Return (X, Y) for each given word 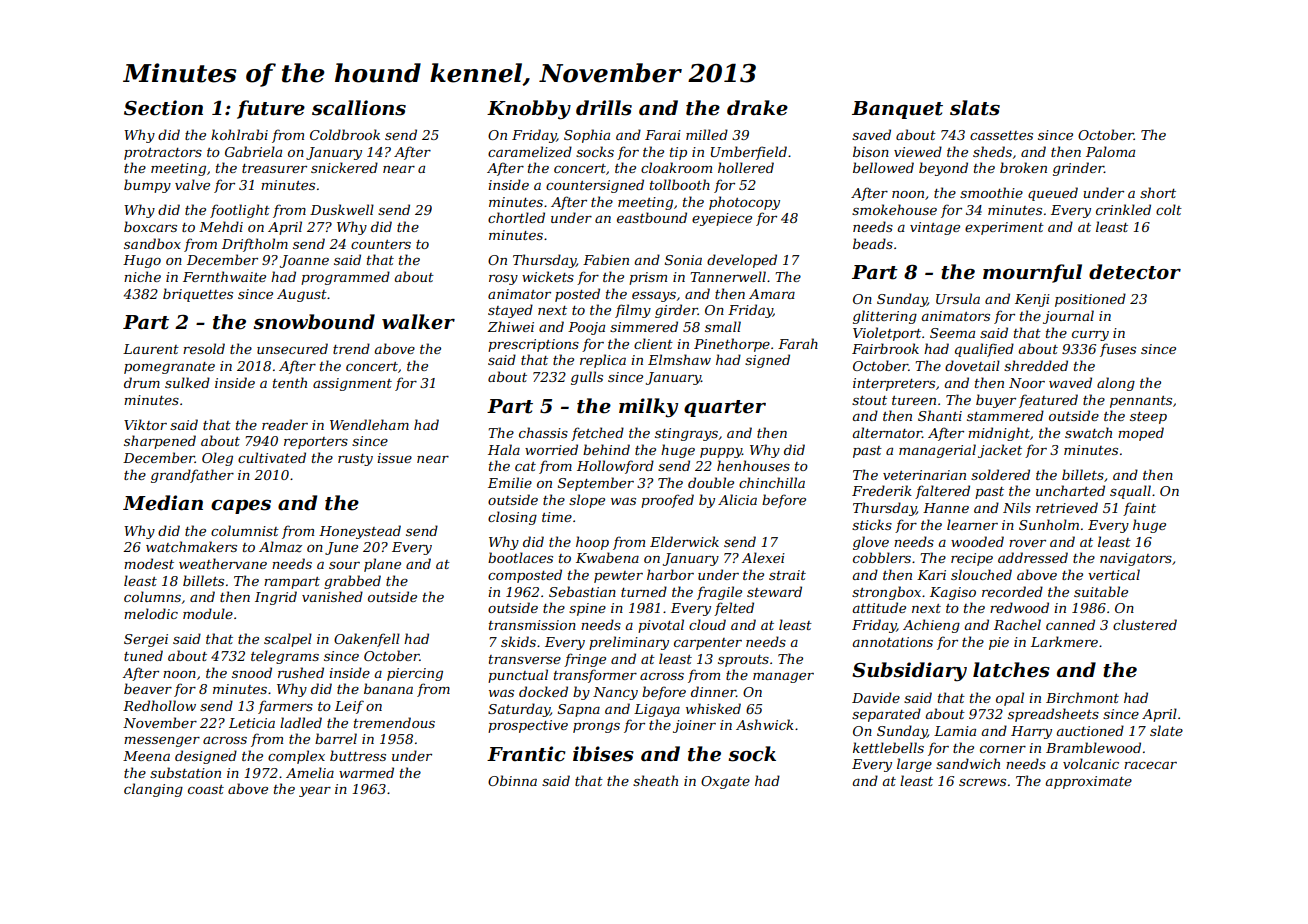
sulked (187, 382)
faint (1139, 509)
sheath (655, 780)
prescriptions (533, 345)
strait (787, 575)
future (271, 109)
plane (382, 565)
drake (757, 108)
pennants (1141, 402)
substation (185, 772)
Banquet (897, 110)
